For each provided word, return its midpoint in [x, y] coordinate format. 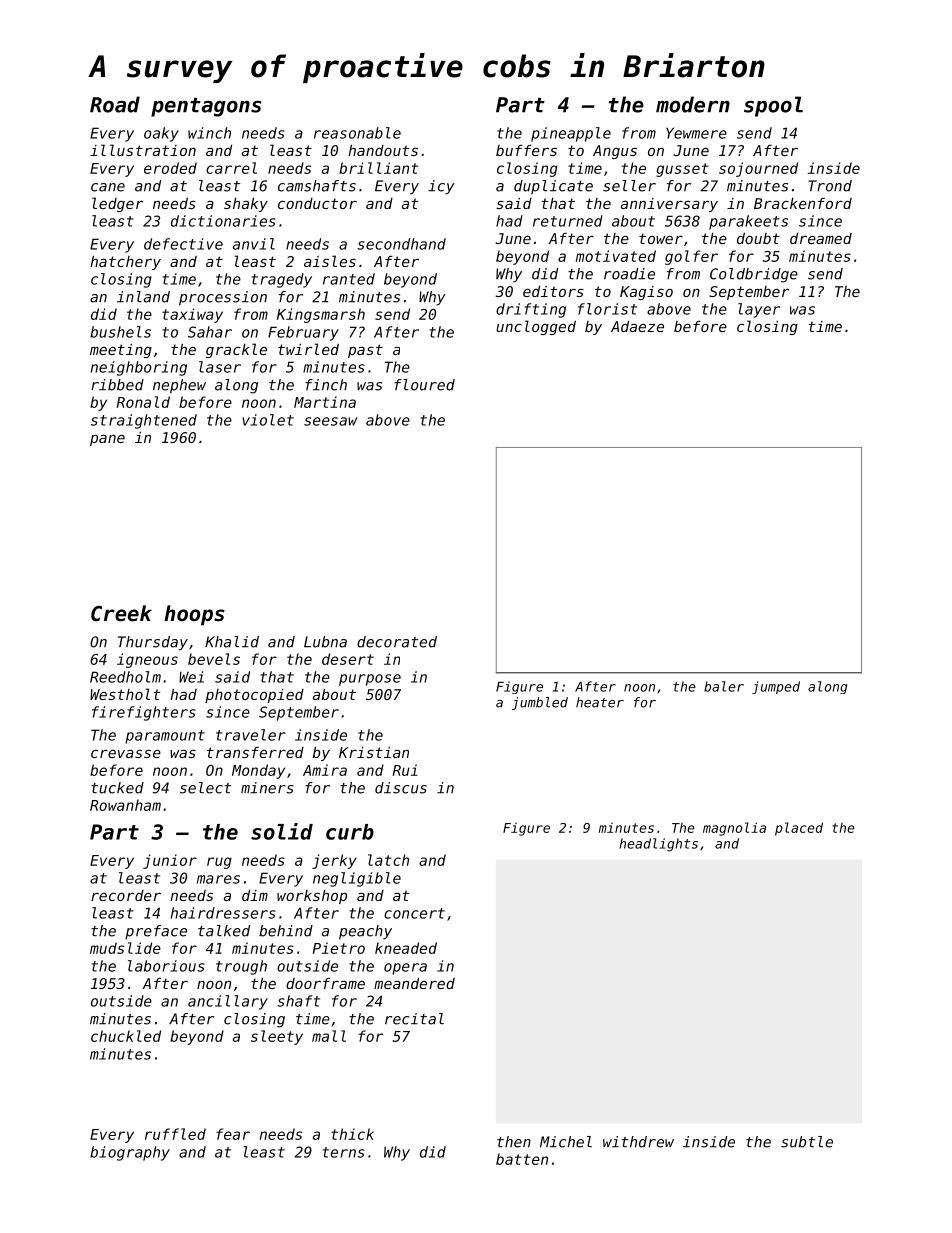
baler [724, 686]
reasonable [357, 133]
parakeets [748, 222]
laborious [166, 966]
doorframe [325, 983]
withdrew [638, 1142]
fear [233, 1134]
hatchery [125, 263]
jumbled [540, 703]
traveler [251, 735]
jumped [776, 687]
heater [600, 702]
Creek [121, 613]
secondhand [401, 244]
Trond [830, 186]
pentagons [206, 107]
